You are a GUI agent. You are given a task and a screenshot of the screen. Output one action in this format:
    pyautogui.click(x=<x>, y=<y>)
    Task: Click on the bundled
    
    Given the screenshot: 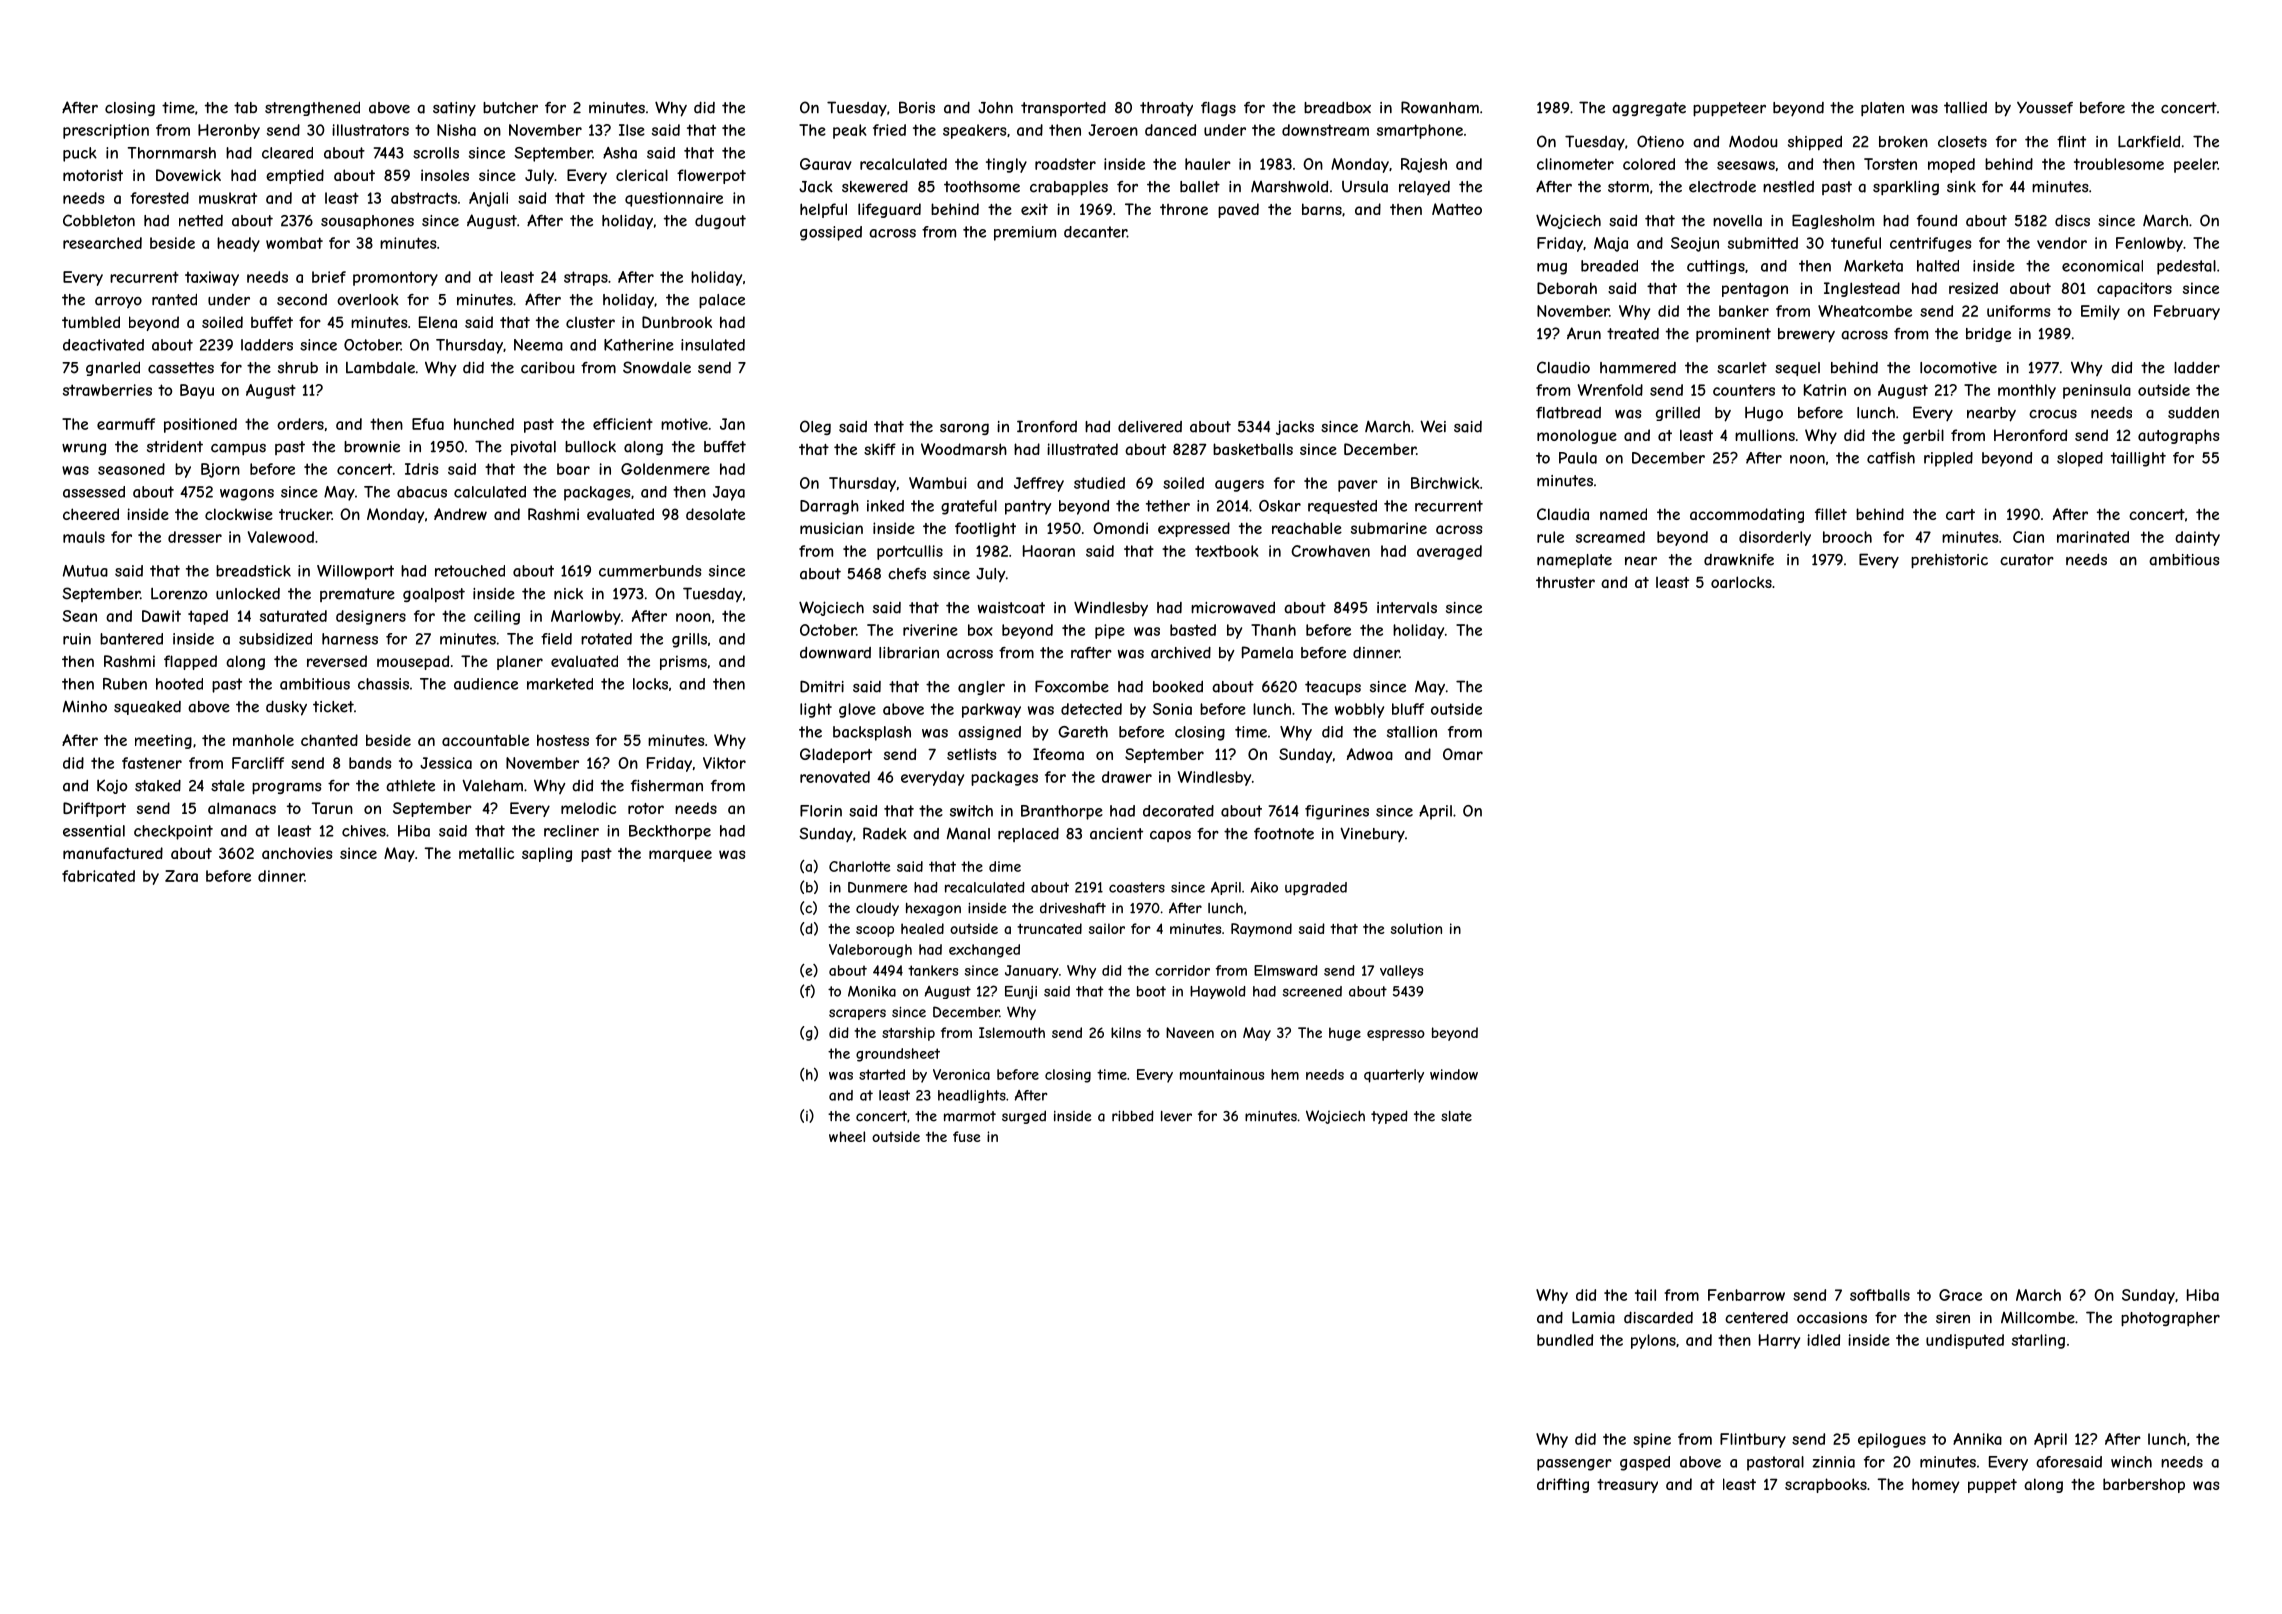 What is the action you would take?
    pyautogui.click(x=1565, y=1340)
